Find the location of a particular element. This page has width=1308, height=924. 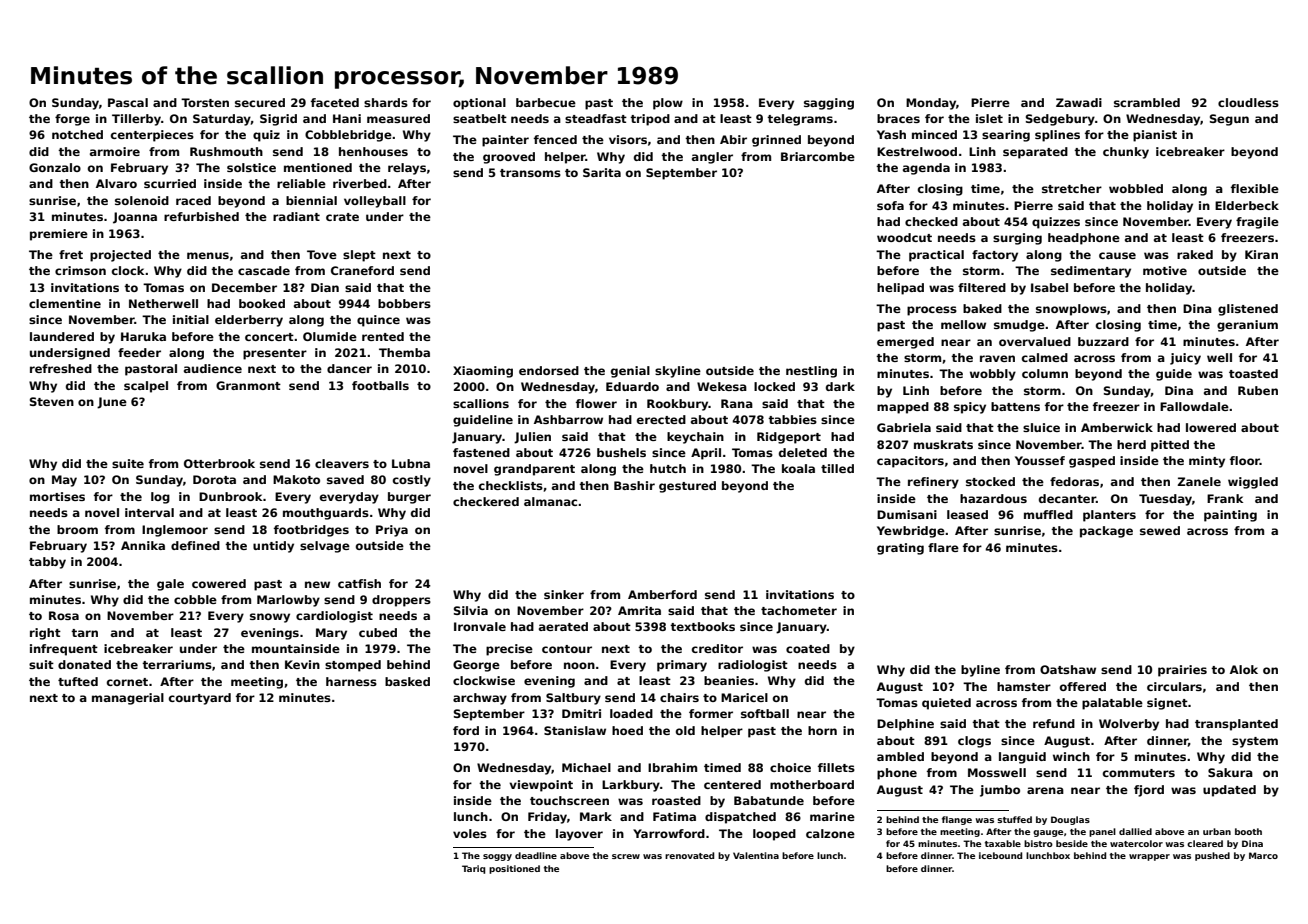

radiologist is located at coordinates (753, 666).
